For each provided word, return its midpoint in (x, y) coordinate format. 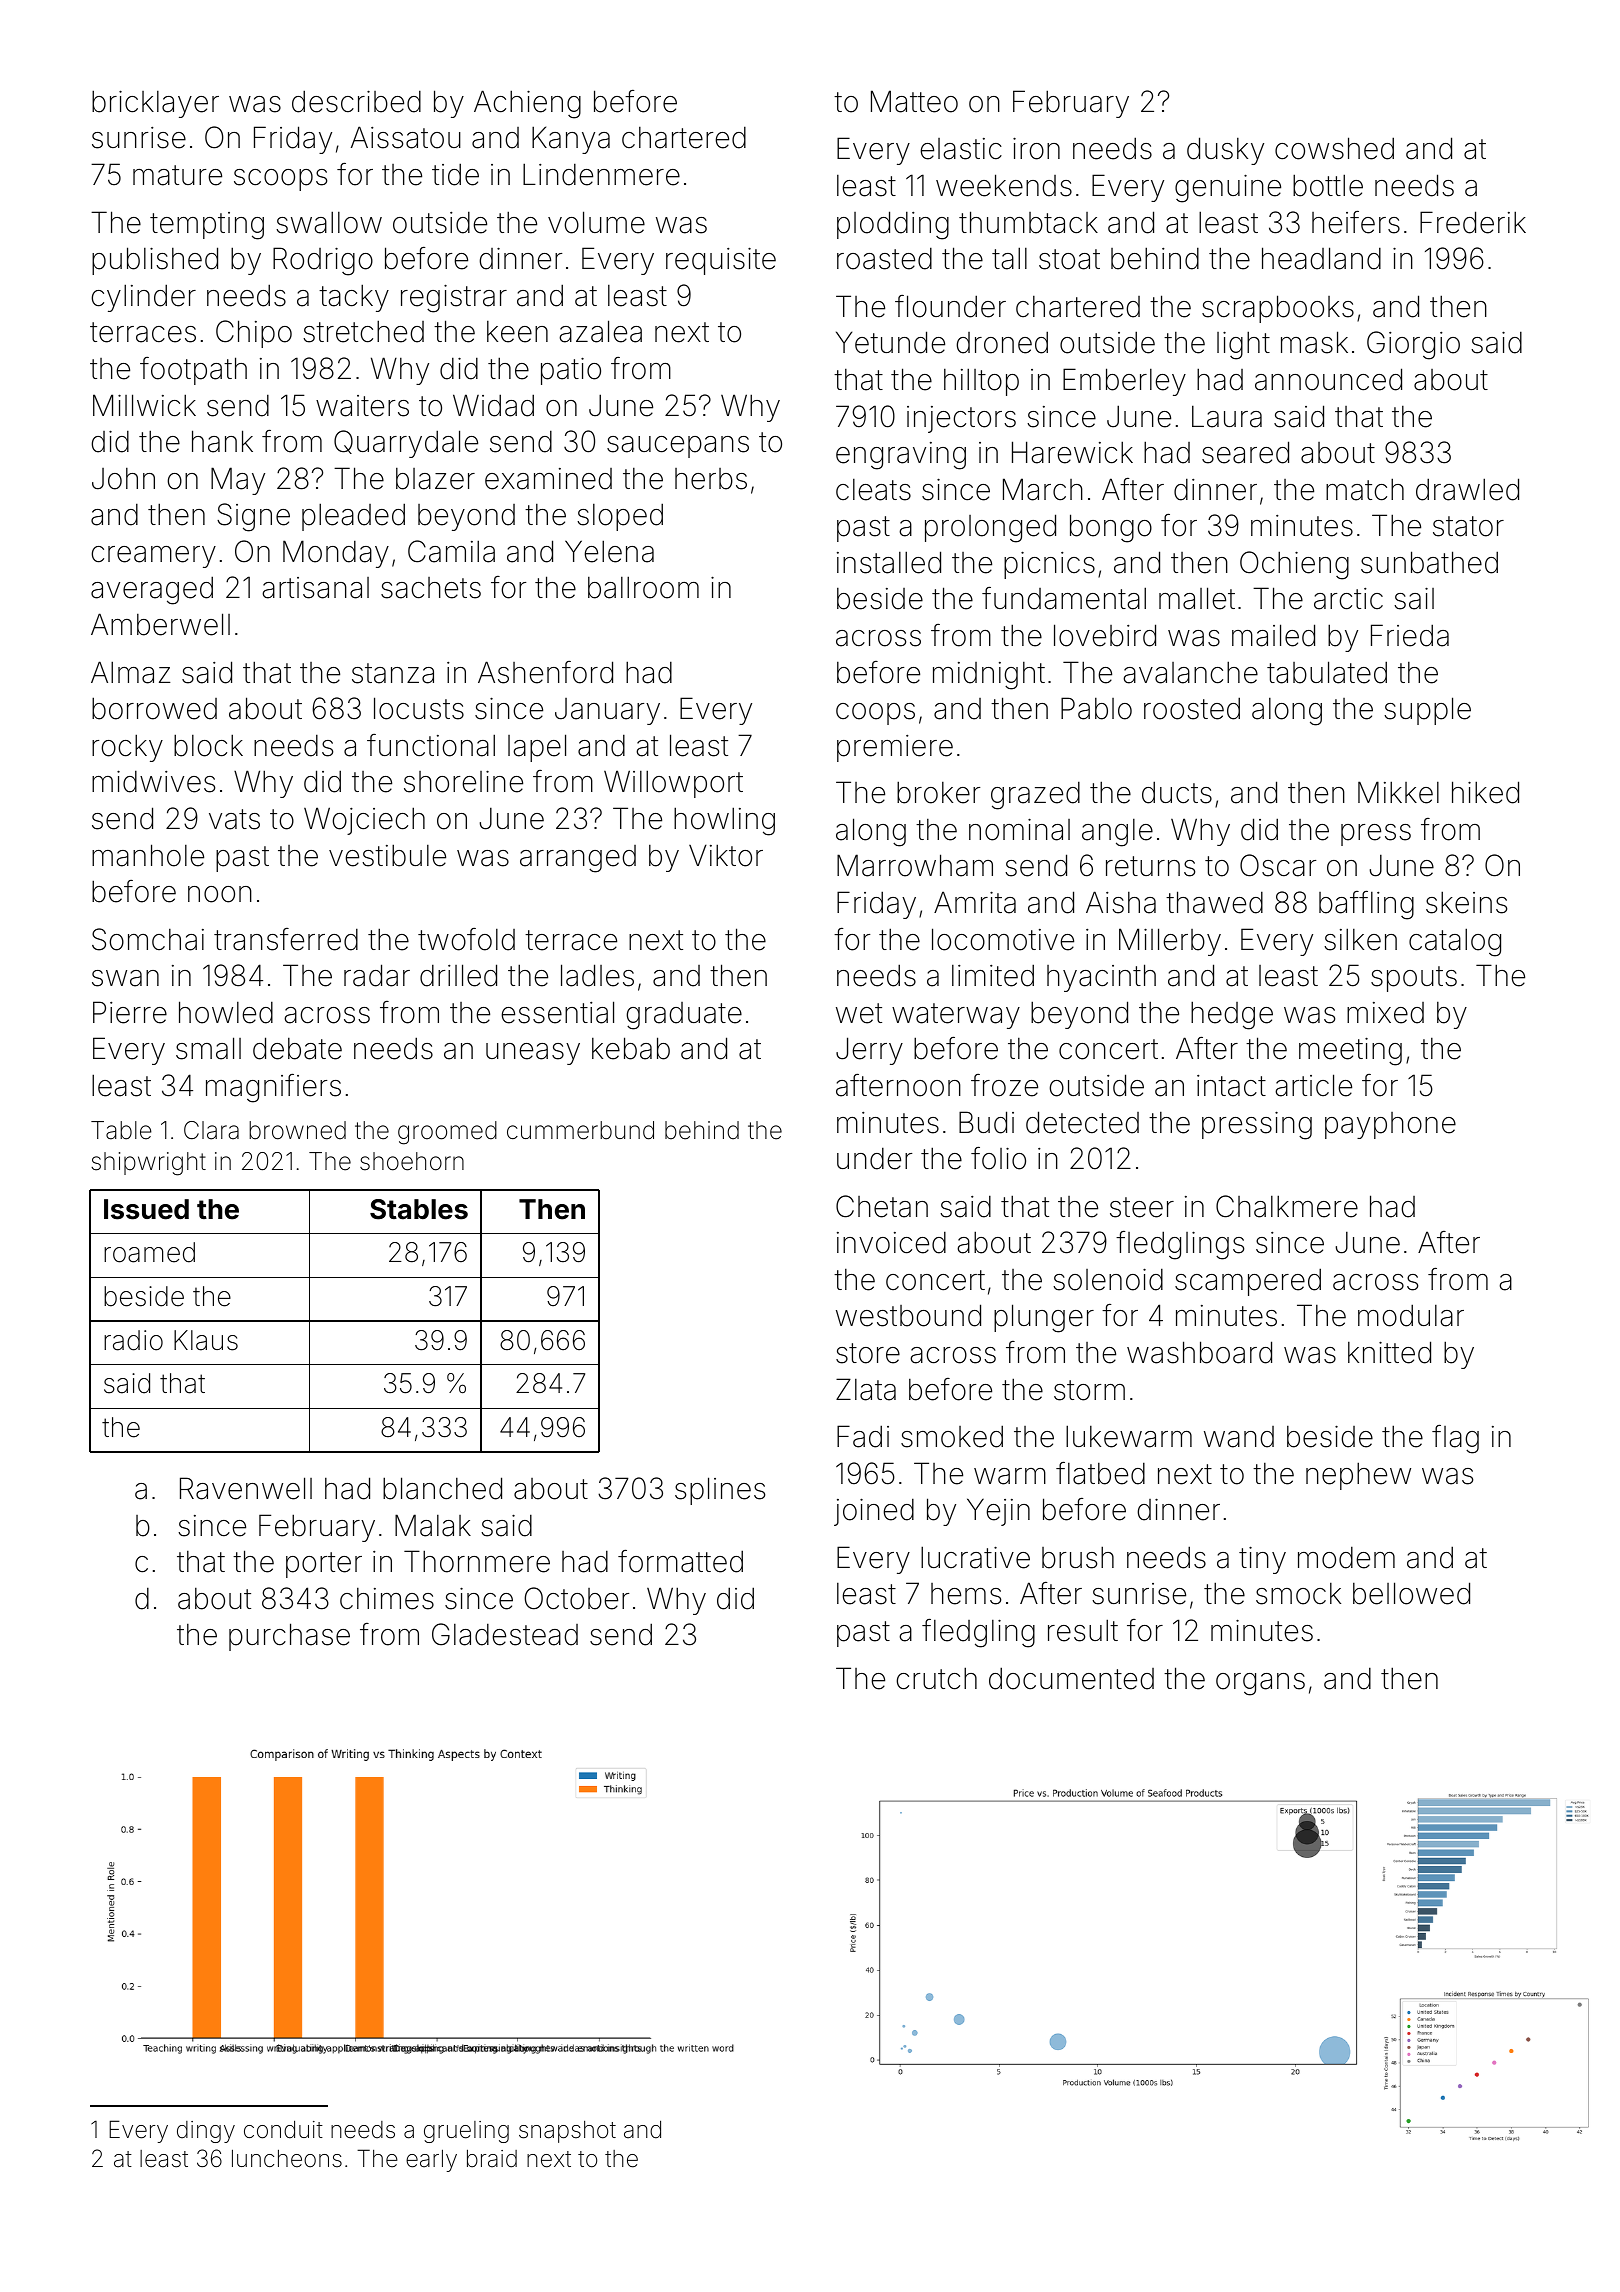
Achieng (527, 104)
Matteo (914, 101)
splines (720, 1491)
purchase (289, 1637)
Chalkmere (1287, 1206)
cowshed (1334, 148)
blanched (442, 1488)
